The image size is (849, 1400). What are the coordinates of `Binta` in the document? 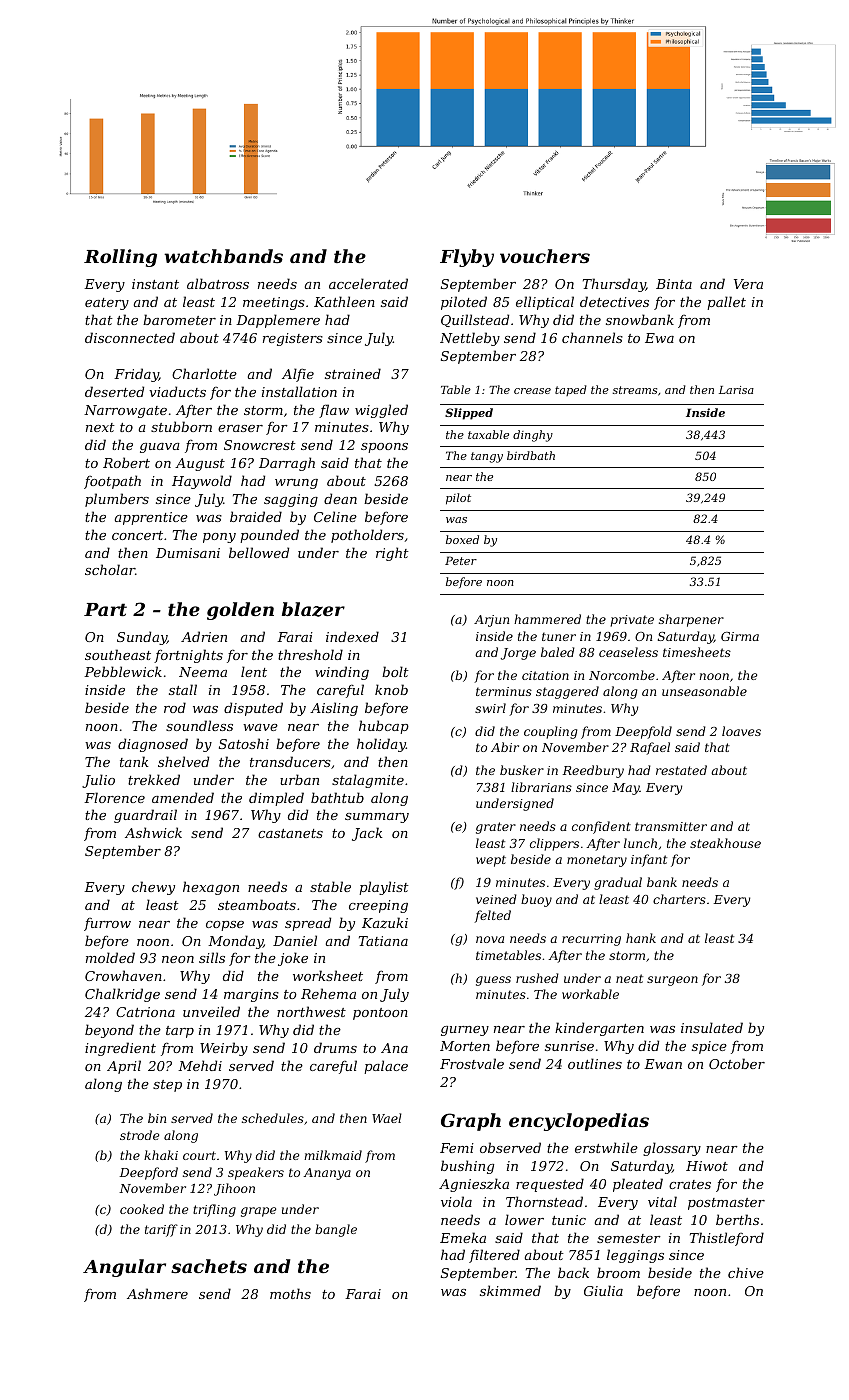 It's located at (674, 284).
